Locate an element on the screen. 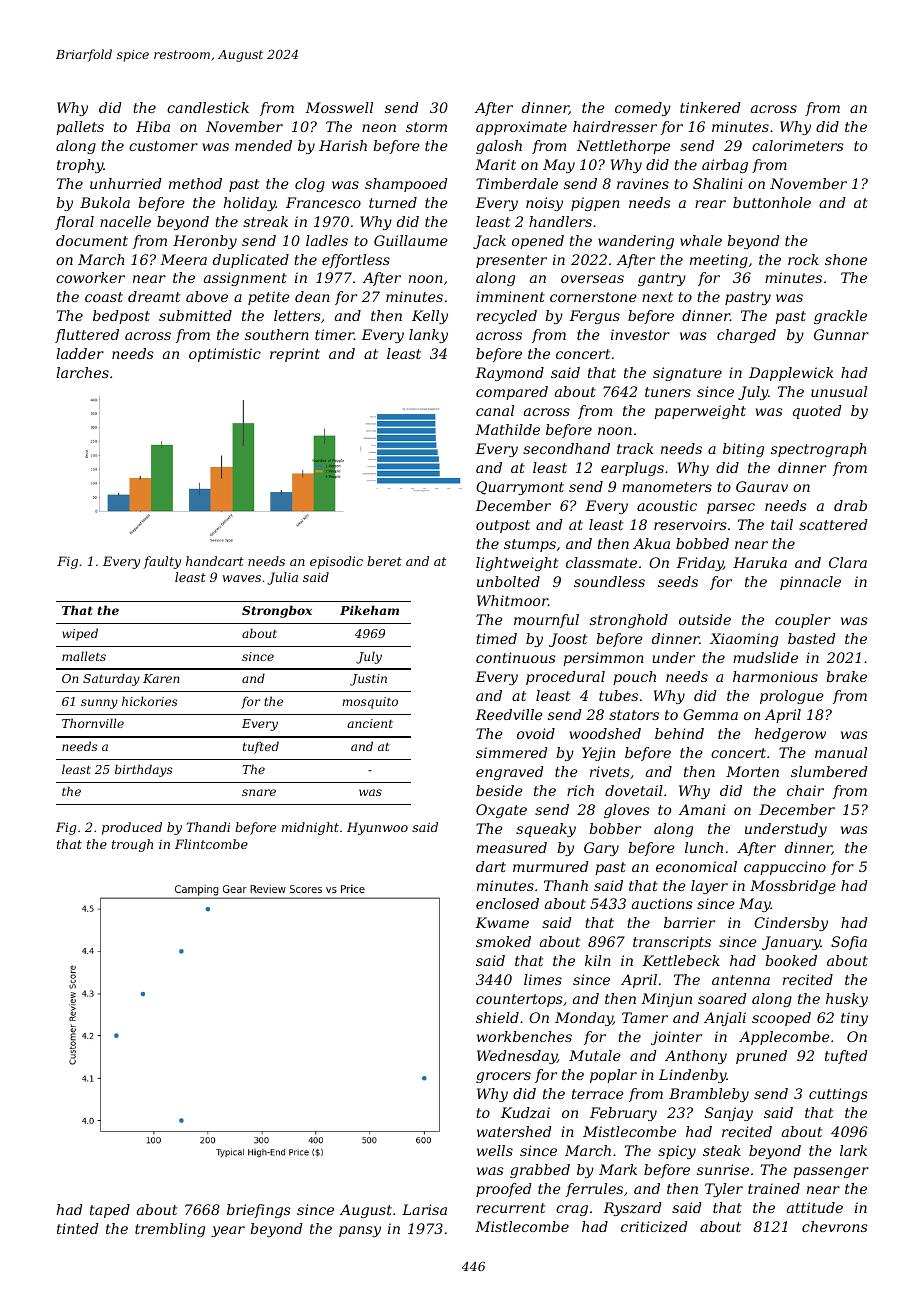 This screenshot has width=924, height=1308. seeds is located at coordinates (678, 581).
